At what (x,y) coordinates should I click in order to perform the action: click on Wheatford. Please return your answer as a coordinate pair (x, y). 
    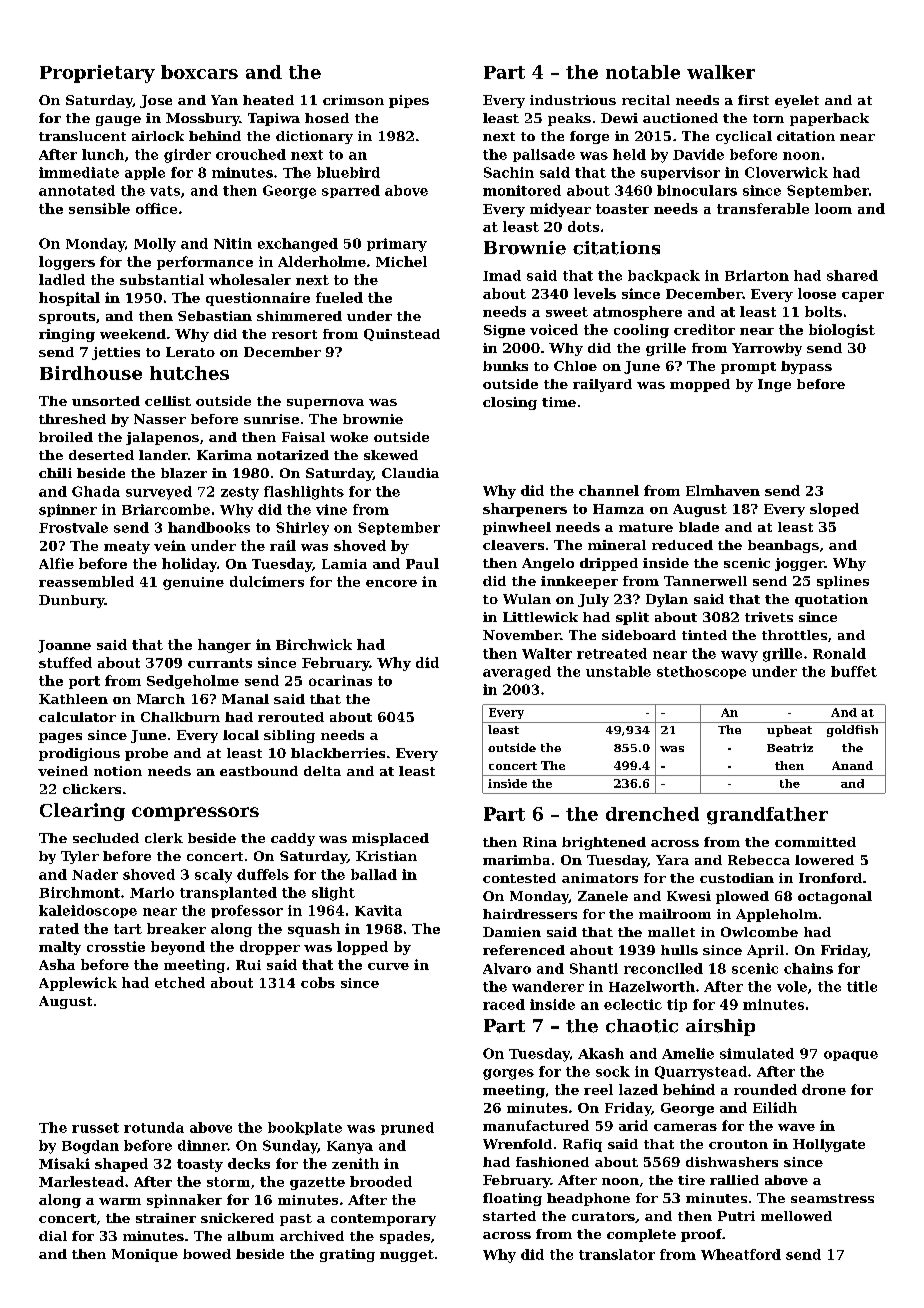
    Looking at the image, I should click on (741, 1254).
